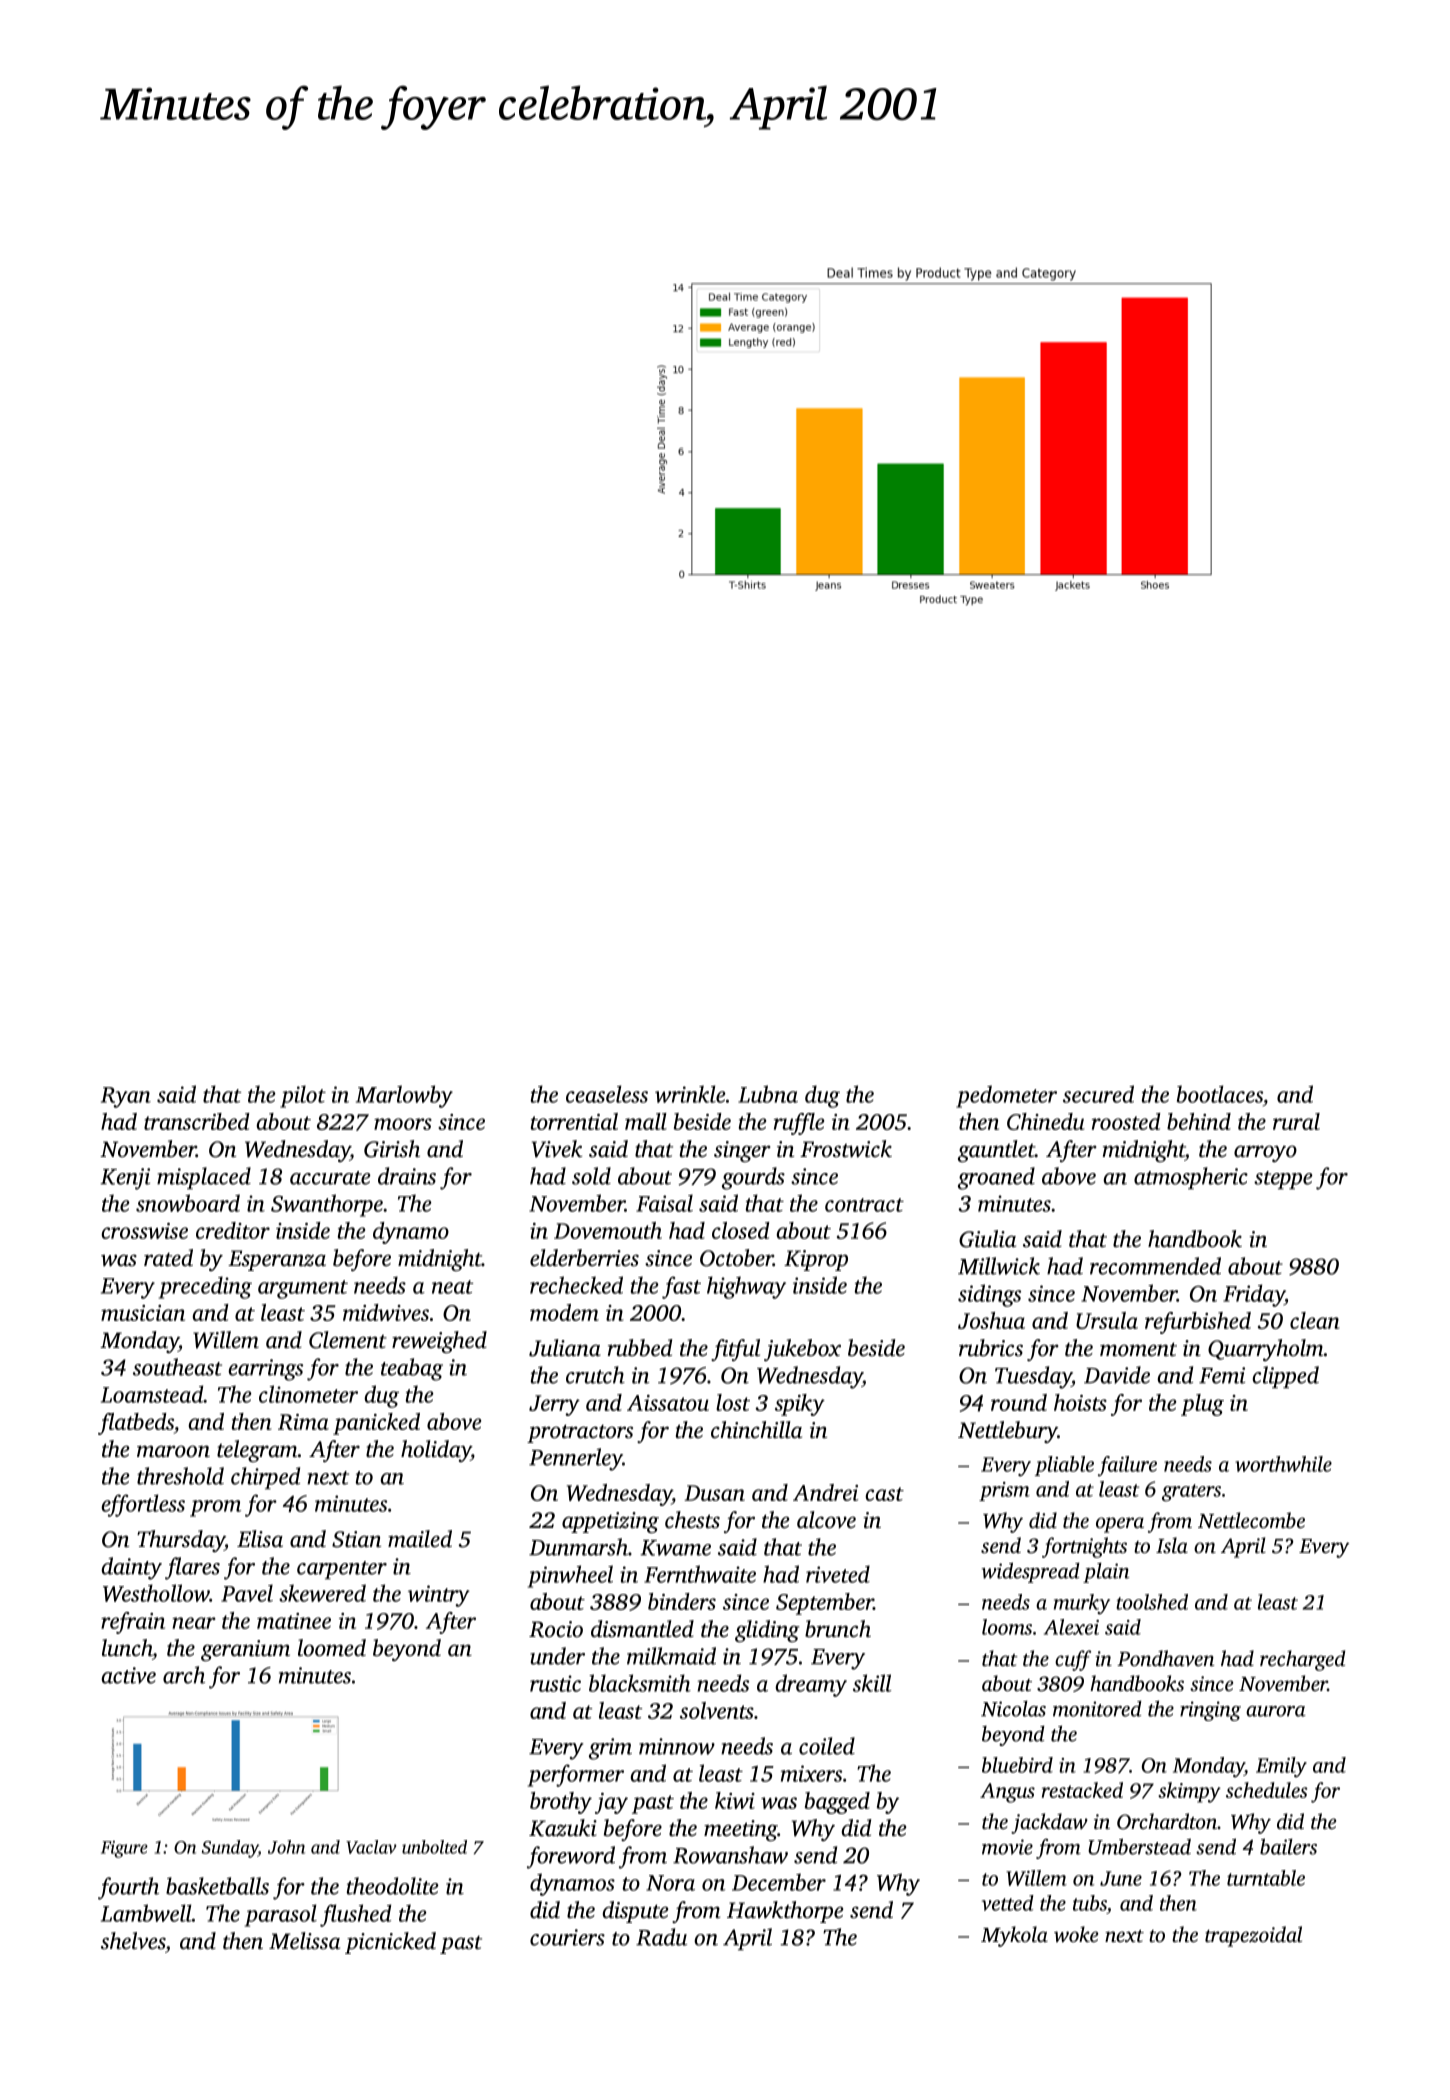 The image size is (1450, 2100). What do you see at coordinates (390, 1943) in the page?
I see `picnicked` at bounding box center [390, 1943].
